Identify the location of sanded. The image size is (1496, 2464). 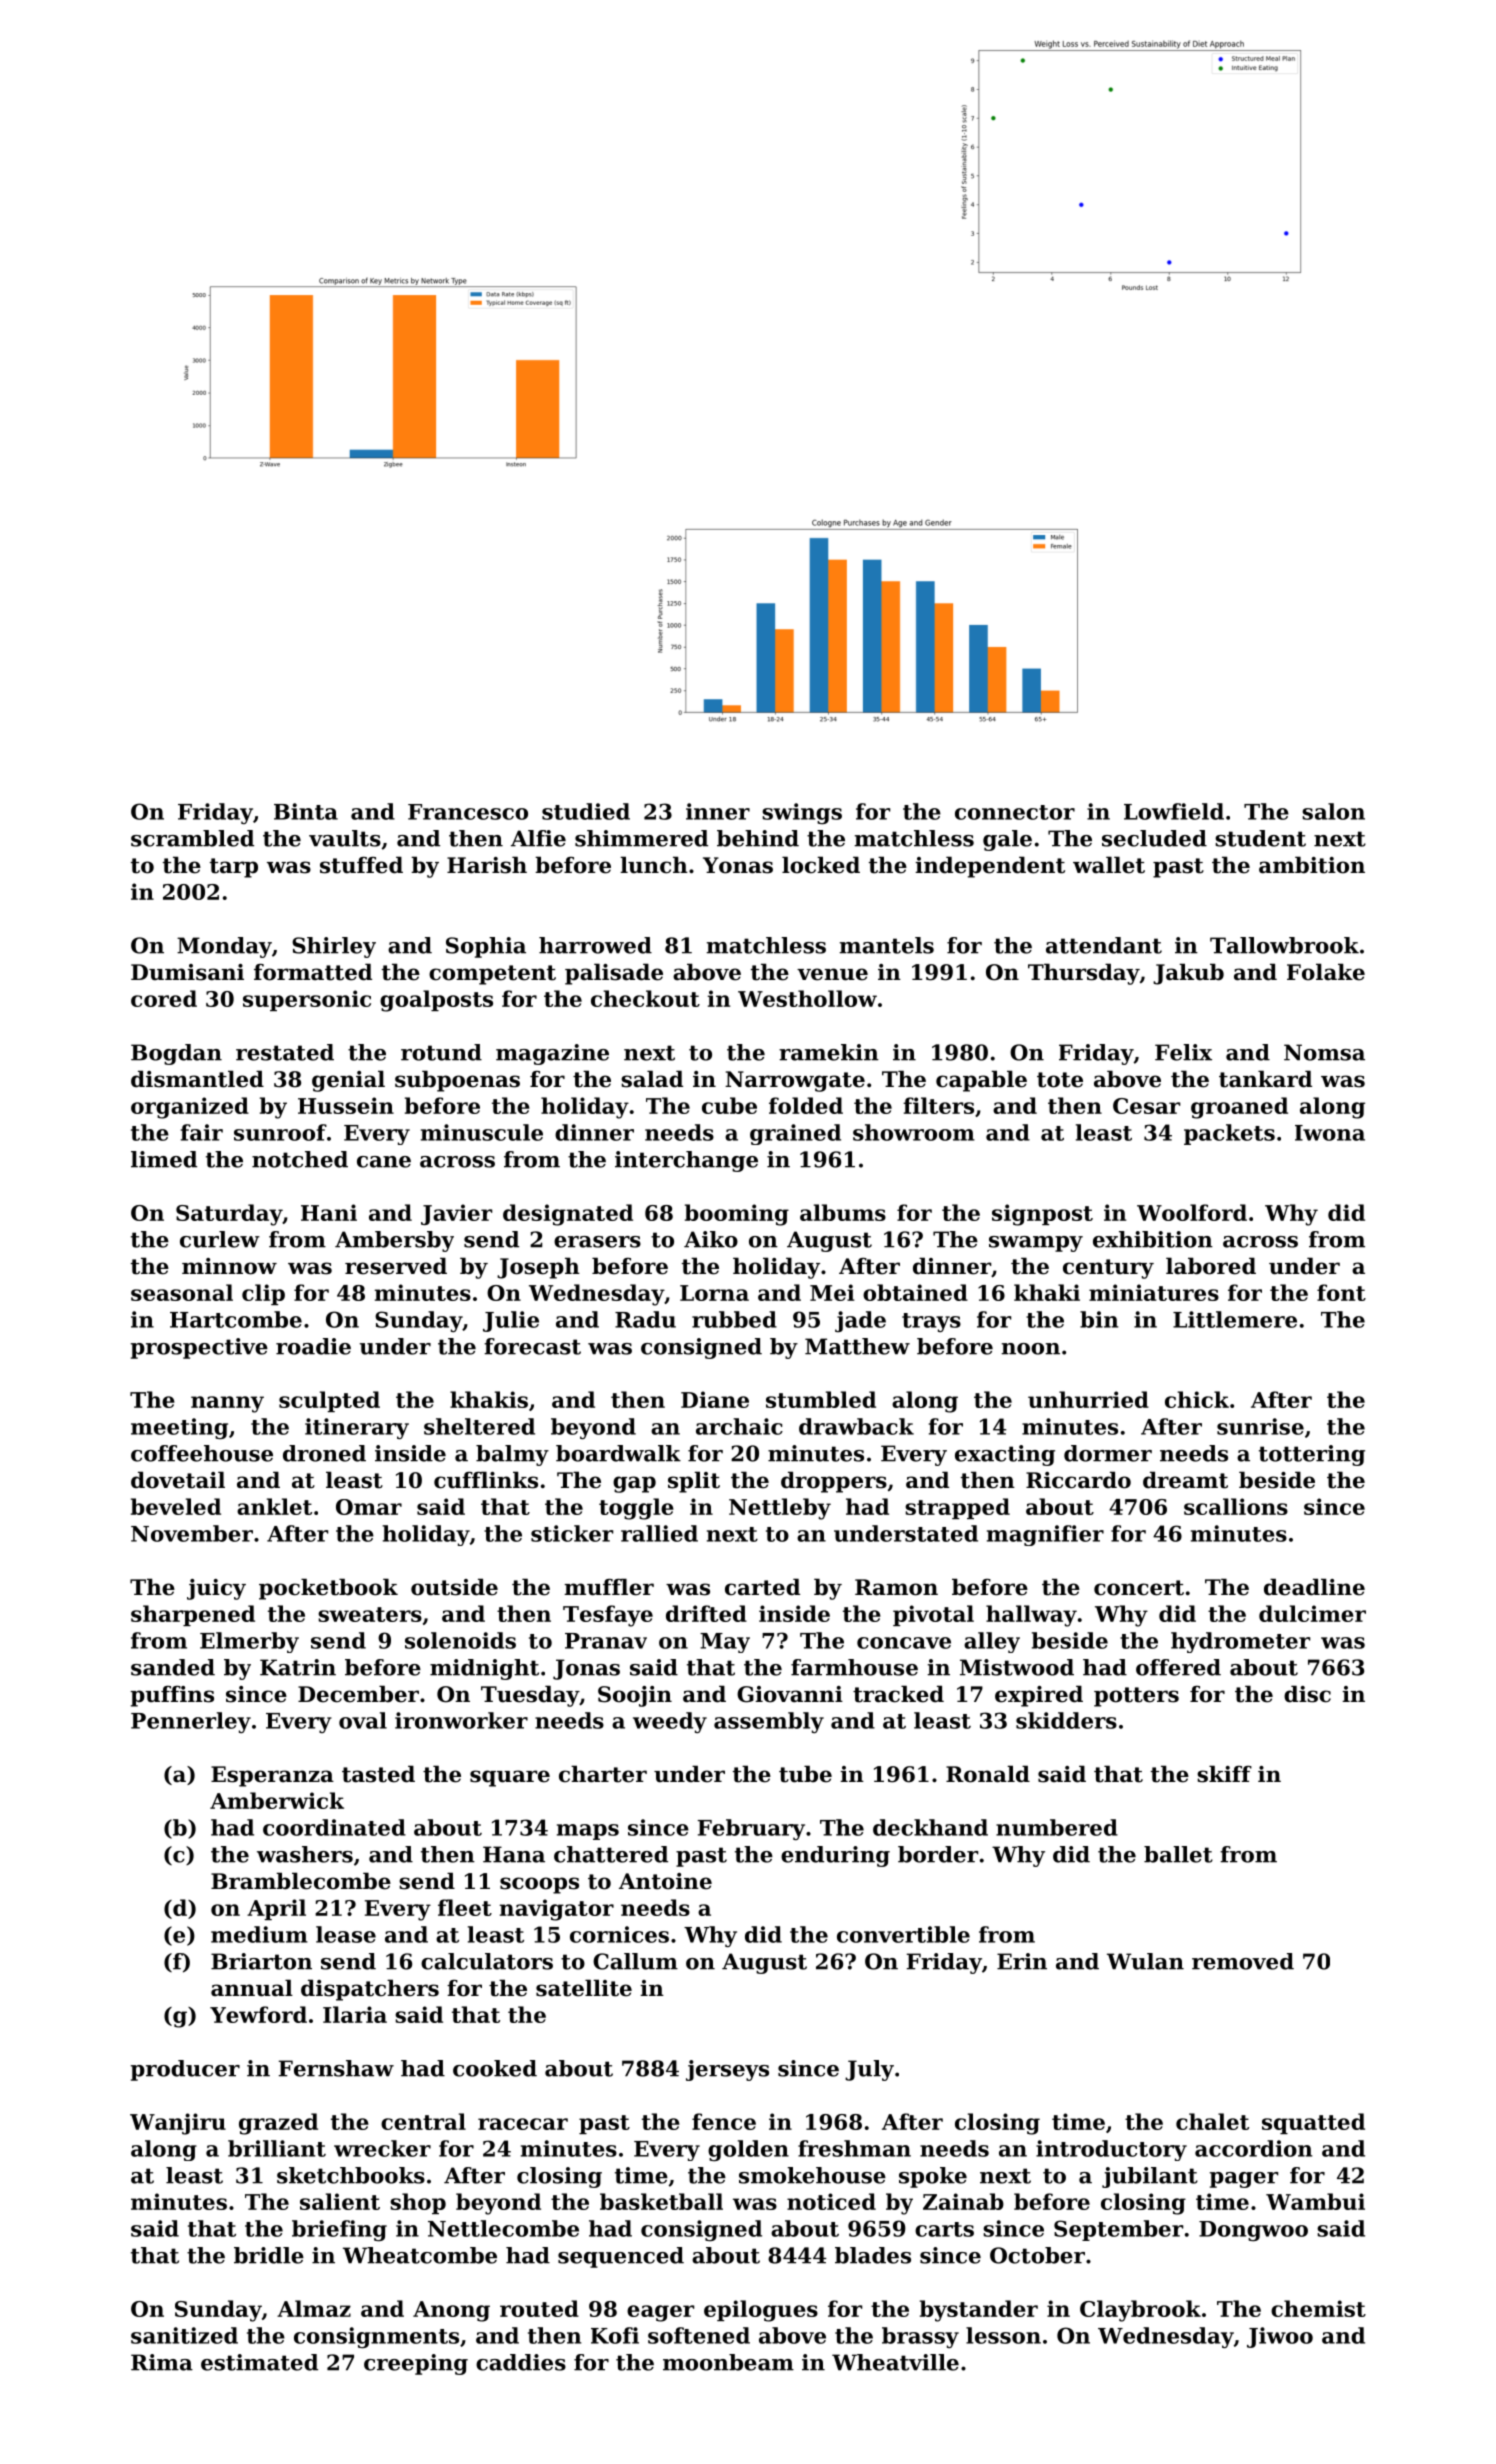
(173, 1667).
